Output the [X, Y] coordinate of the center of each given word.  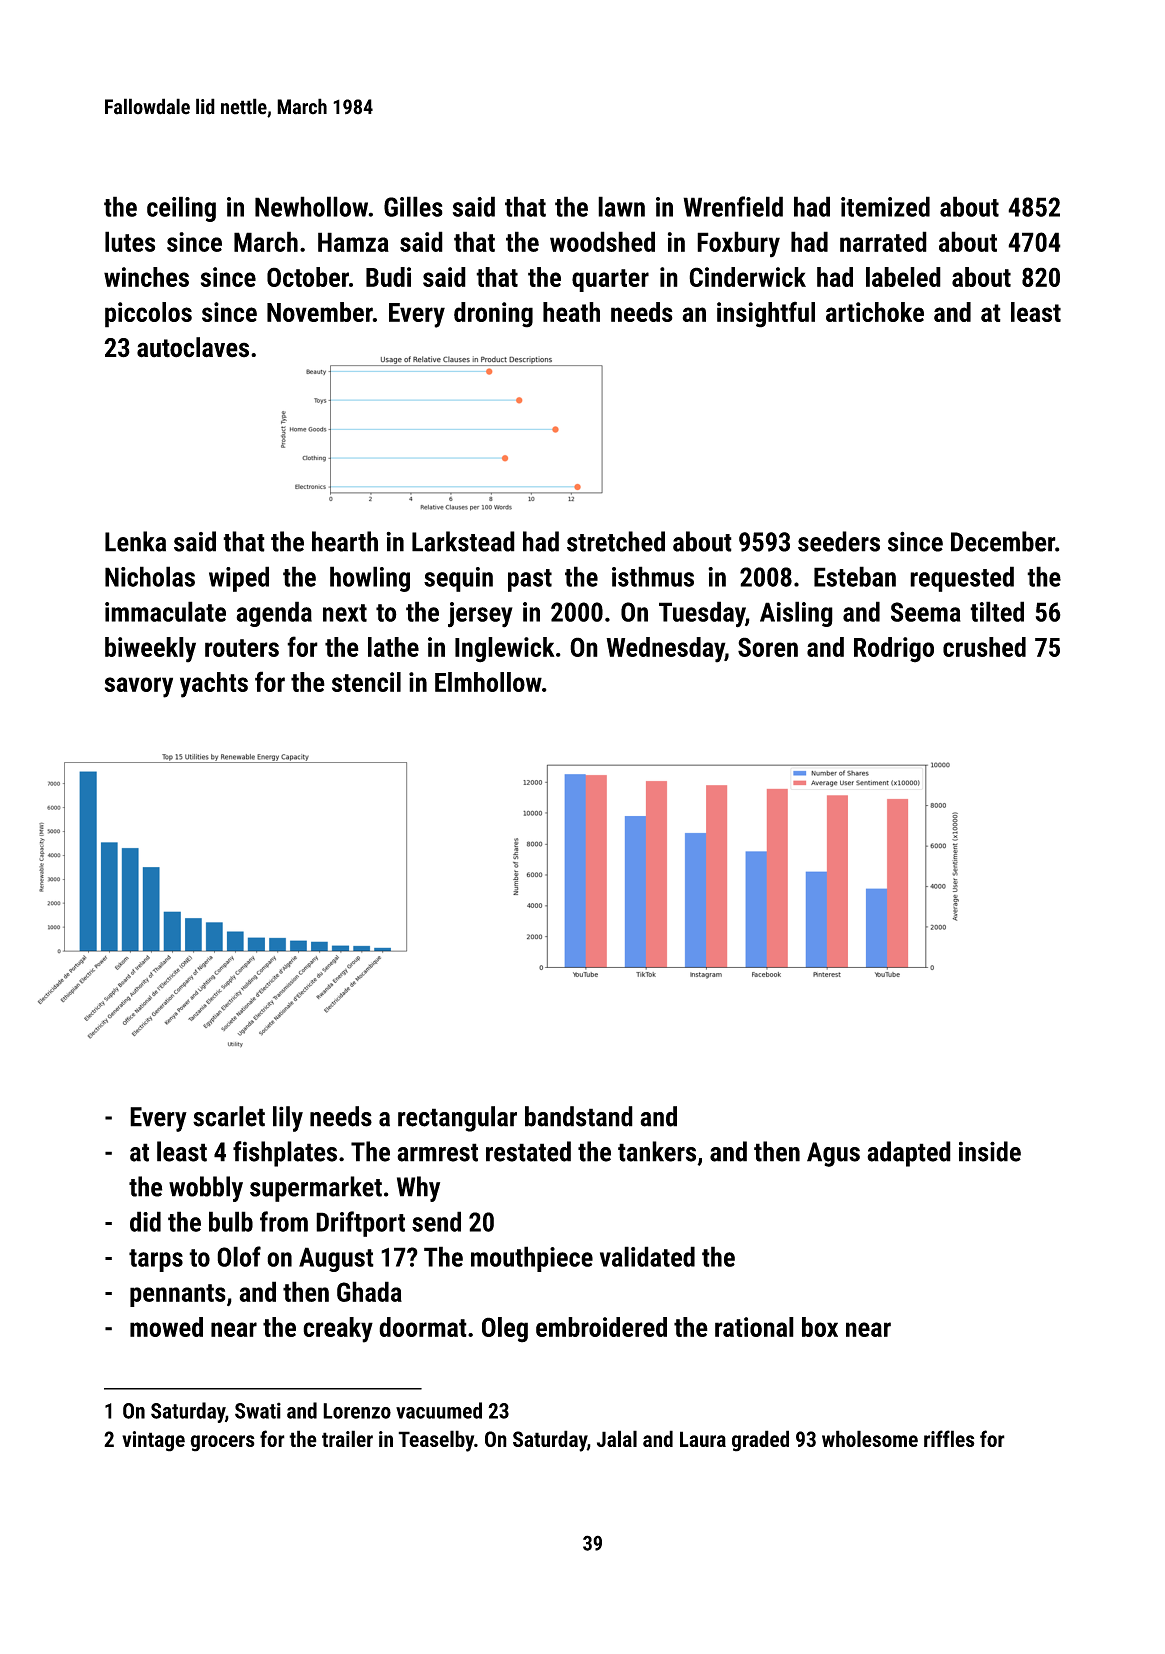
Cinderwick [747, 277]
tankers [657, 1151]
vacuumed [439, 1410]
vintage [153, 1441]
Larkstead [463, 541]
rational [754, 1327]
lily [288, 1119]
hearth [345, 541]
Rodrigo [894, 650]
